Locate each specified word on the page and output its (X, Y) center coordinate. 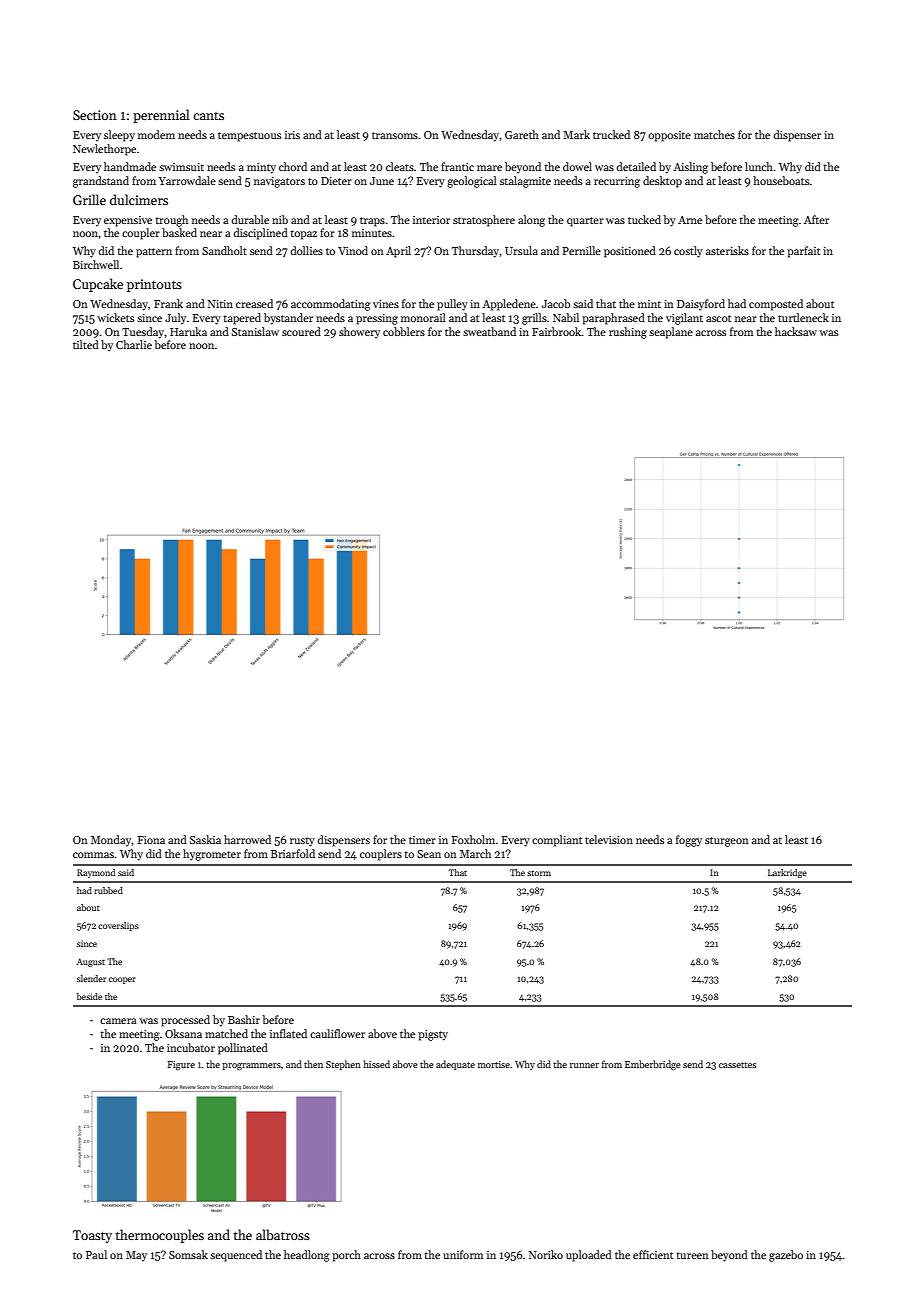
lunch (759, 166)
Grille (89, 199)
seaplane (671, 333)
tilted (86, 344)
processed (185, 1021)
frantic (457, 166)
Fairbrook (557, 331)
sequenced (236, 1256)
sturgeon (727, 842)
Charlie (134, 344)
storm (539, 873)
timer (422, 840)
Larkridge (787, 873)
